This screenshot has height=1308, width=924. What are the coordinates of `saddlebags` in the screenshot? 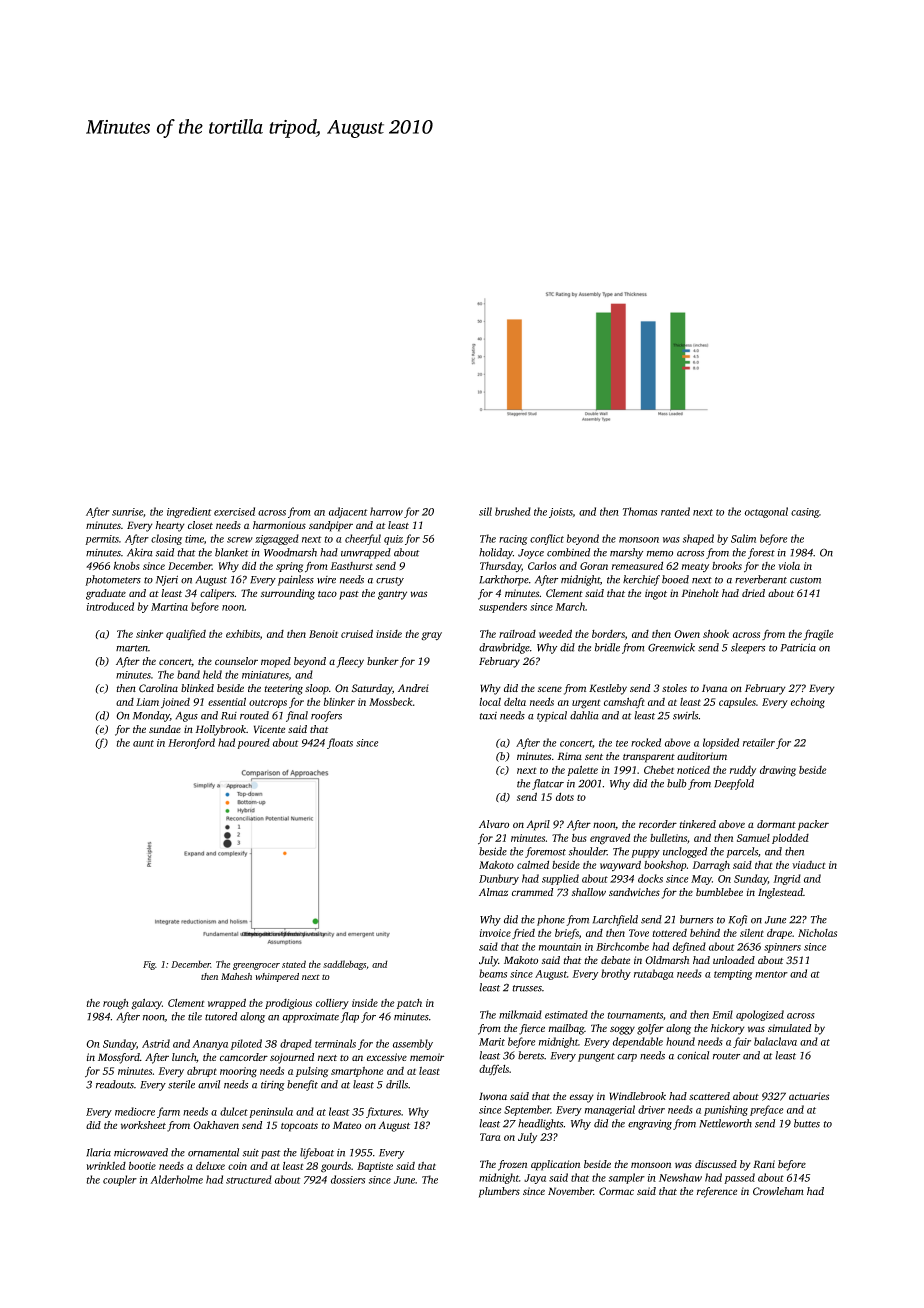 It's located at (344, 965).
